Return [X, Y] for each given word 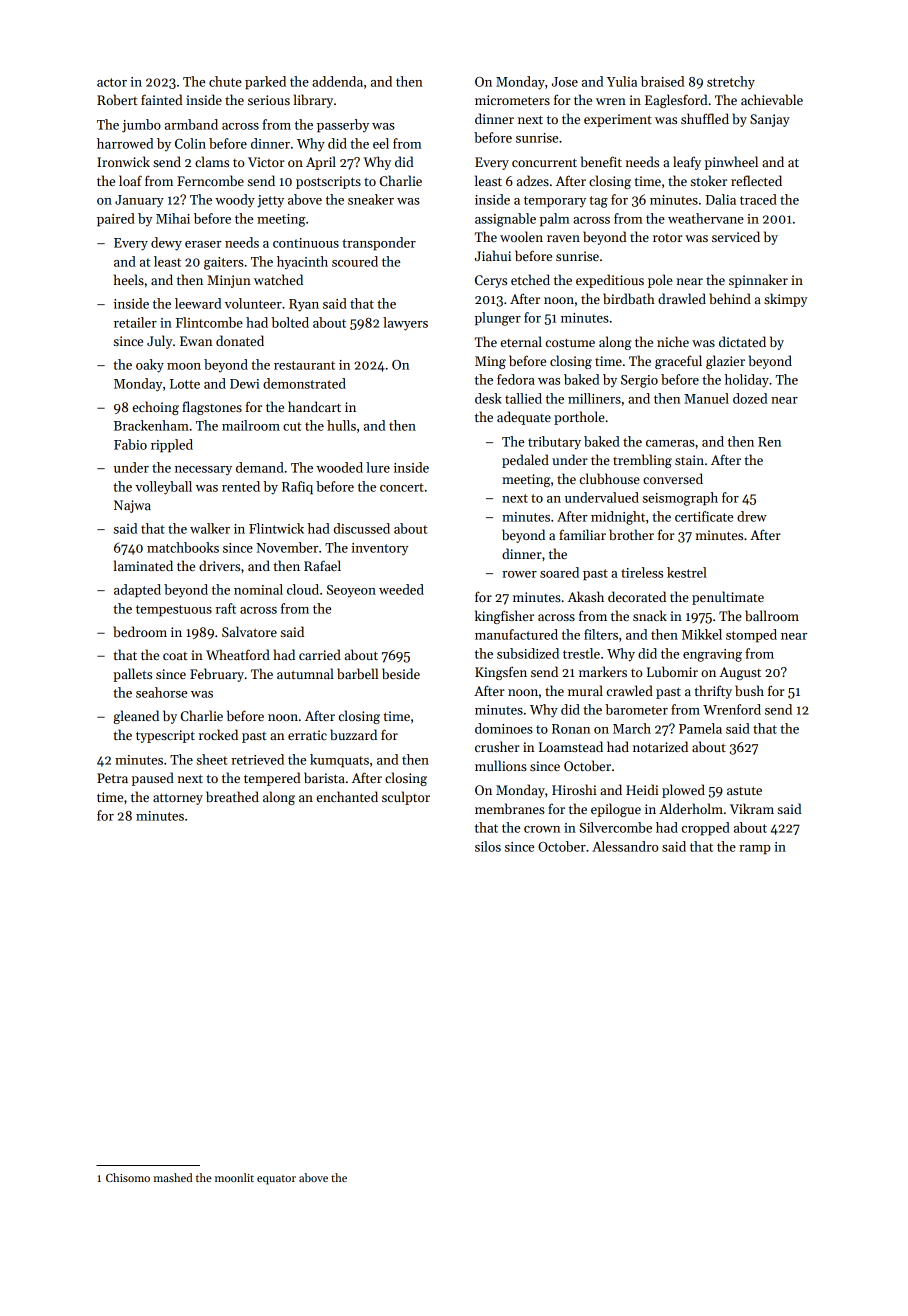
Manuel [706, 398]
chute [225, 81]
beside [401, 673]
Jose [565, 82]
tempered [272, 779]
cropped [706, 829]
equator [276, 1180]
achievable [772, 99]
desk [488, 398]
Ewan [196, 341]
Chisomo [128, 1177]
